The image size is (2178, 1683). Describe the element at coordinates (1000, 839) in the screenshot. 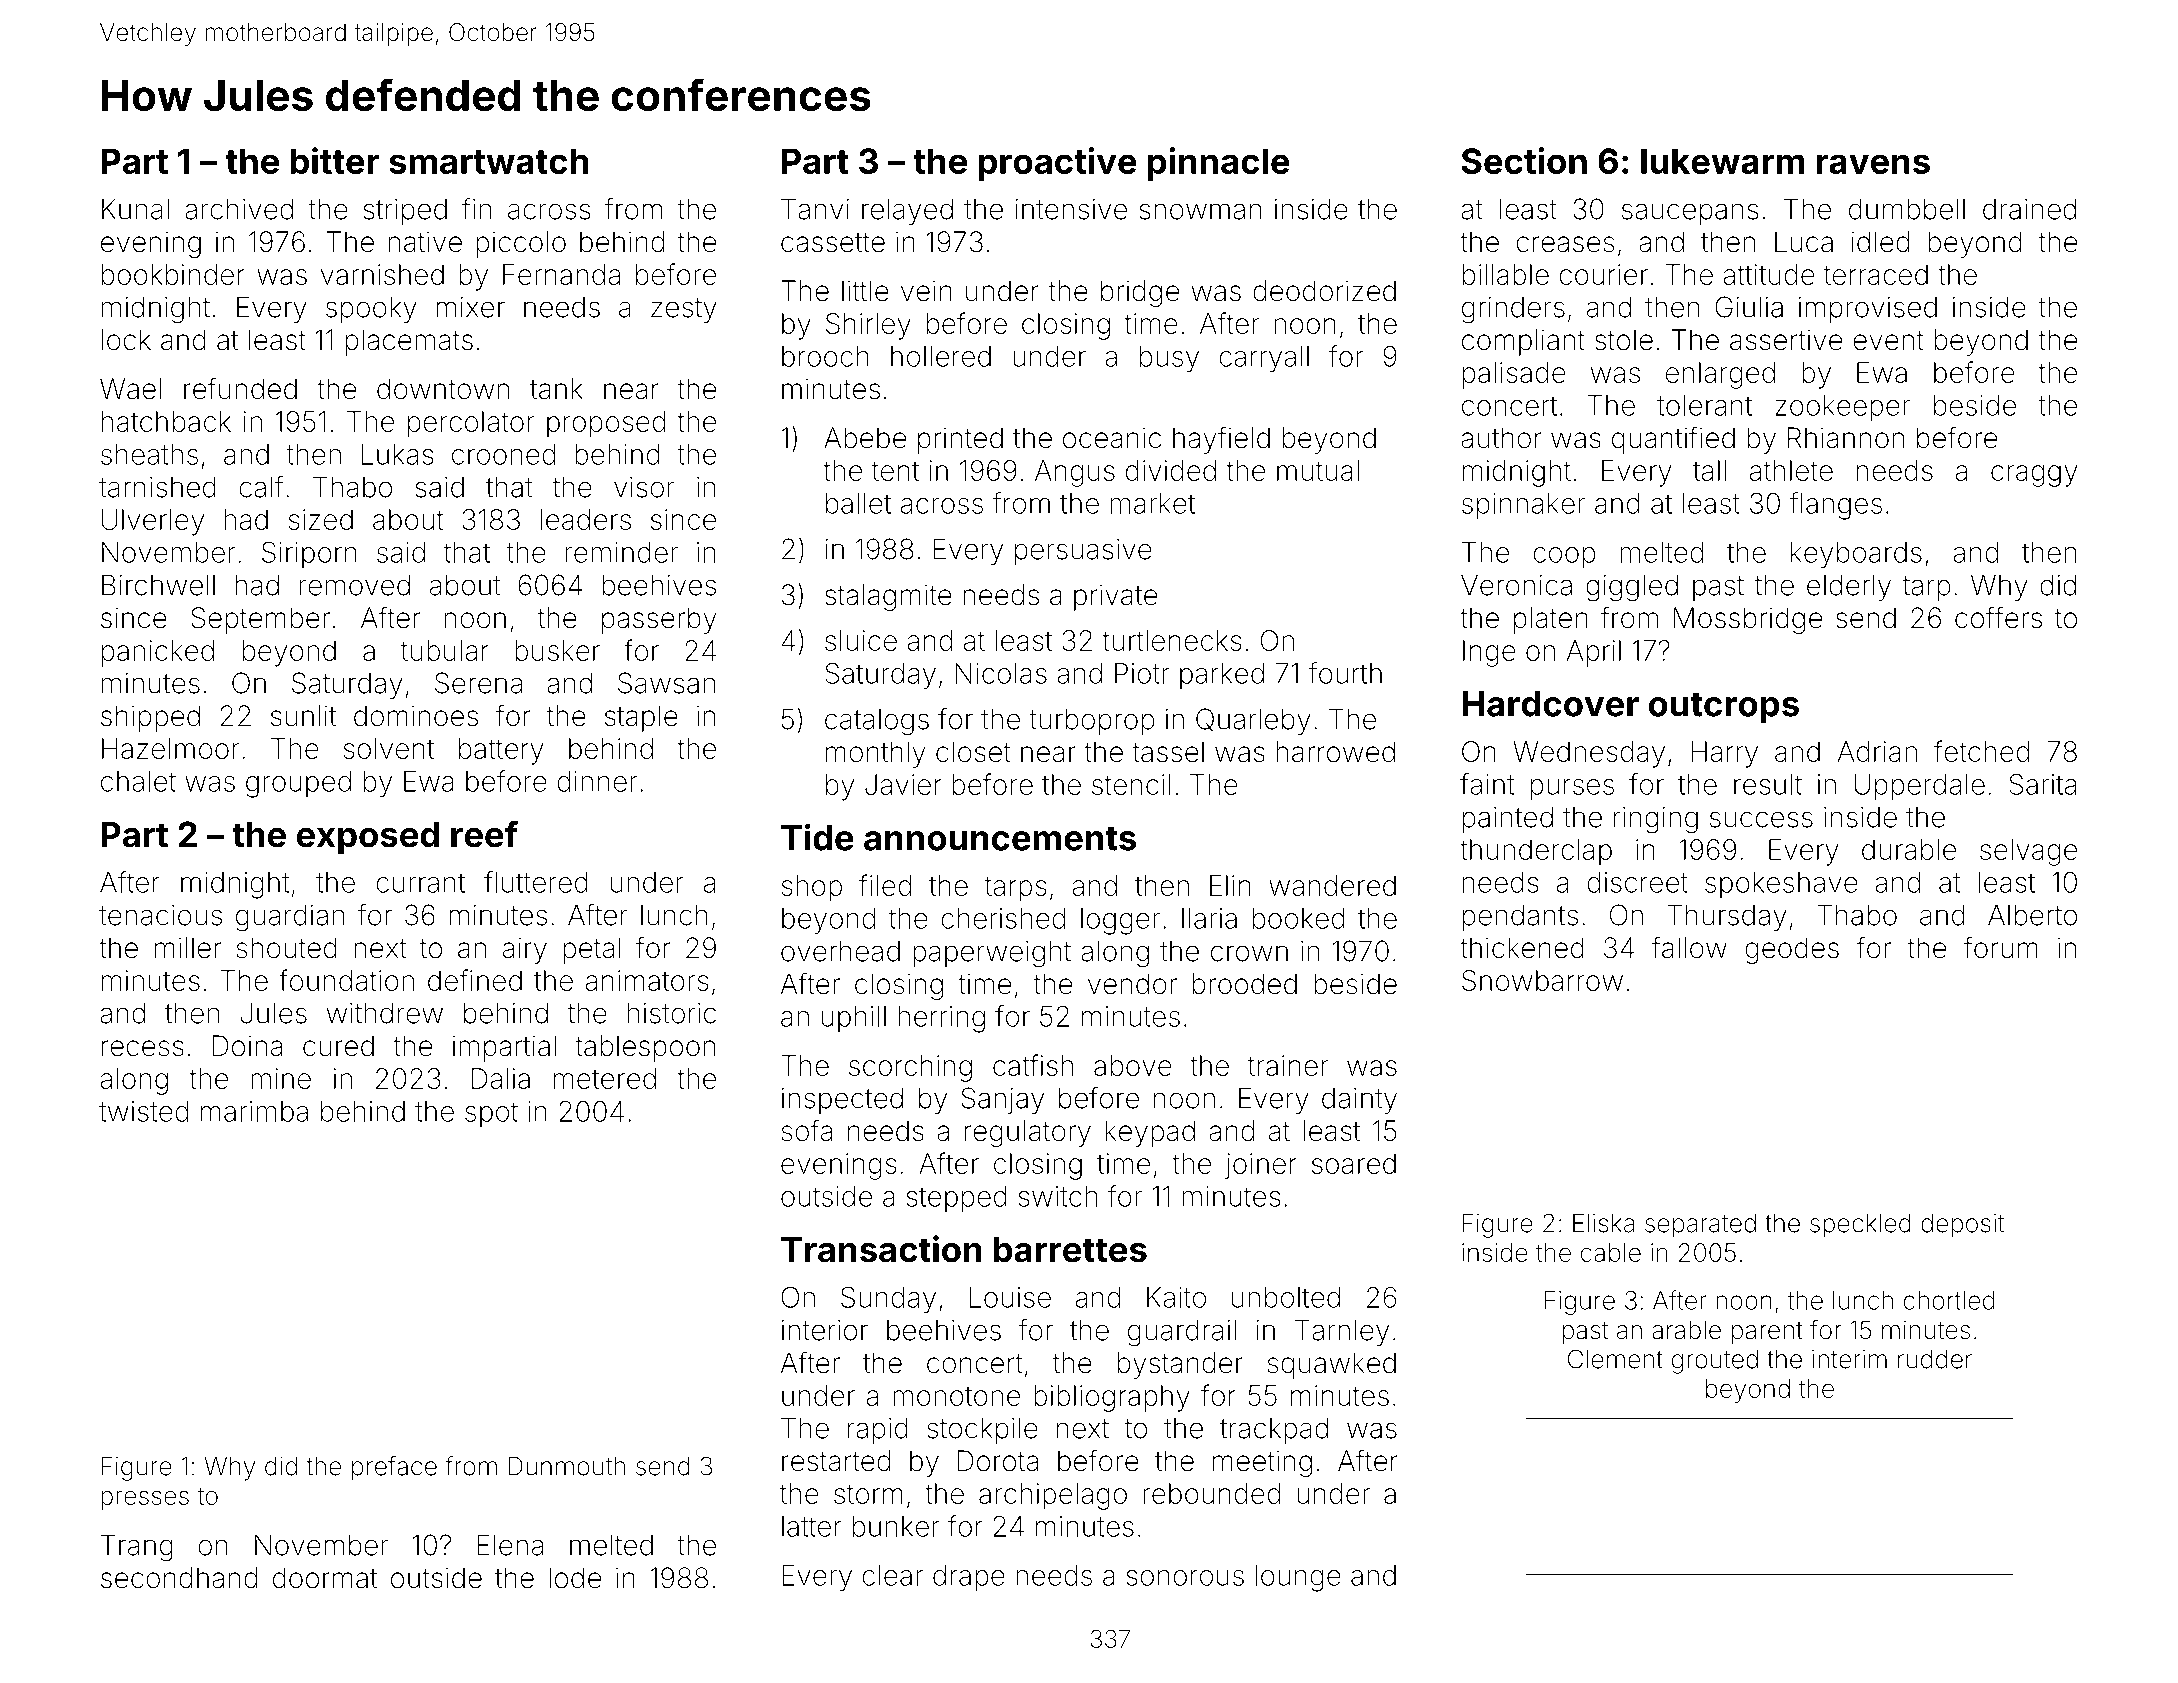

I see `announcements` at that location.
